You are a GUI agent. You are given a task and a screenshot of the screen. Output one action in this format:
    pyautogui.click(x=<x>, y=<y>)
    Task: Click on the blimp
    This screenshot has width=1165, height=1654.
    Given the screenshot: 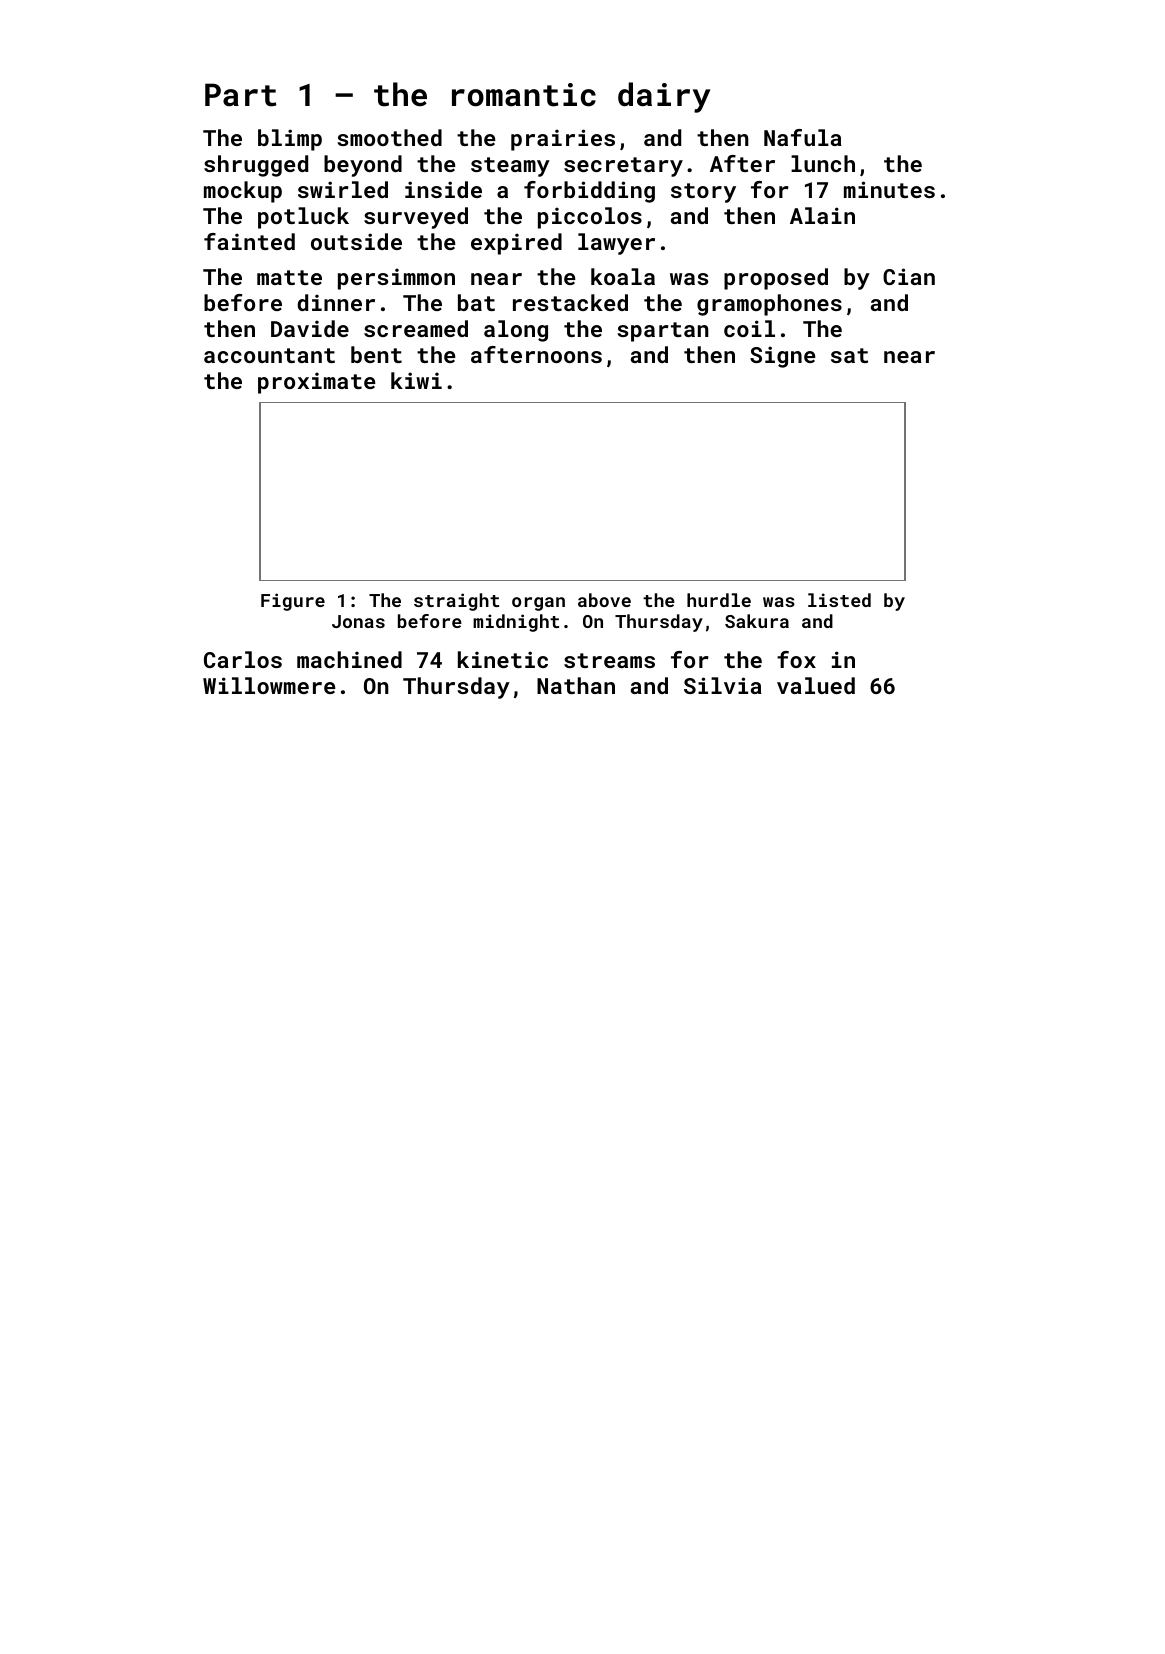 What is the action you would take?
    pyautogui.click(x=290, y=140)
